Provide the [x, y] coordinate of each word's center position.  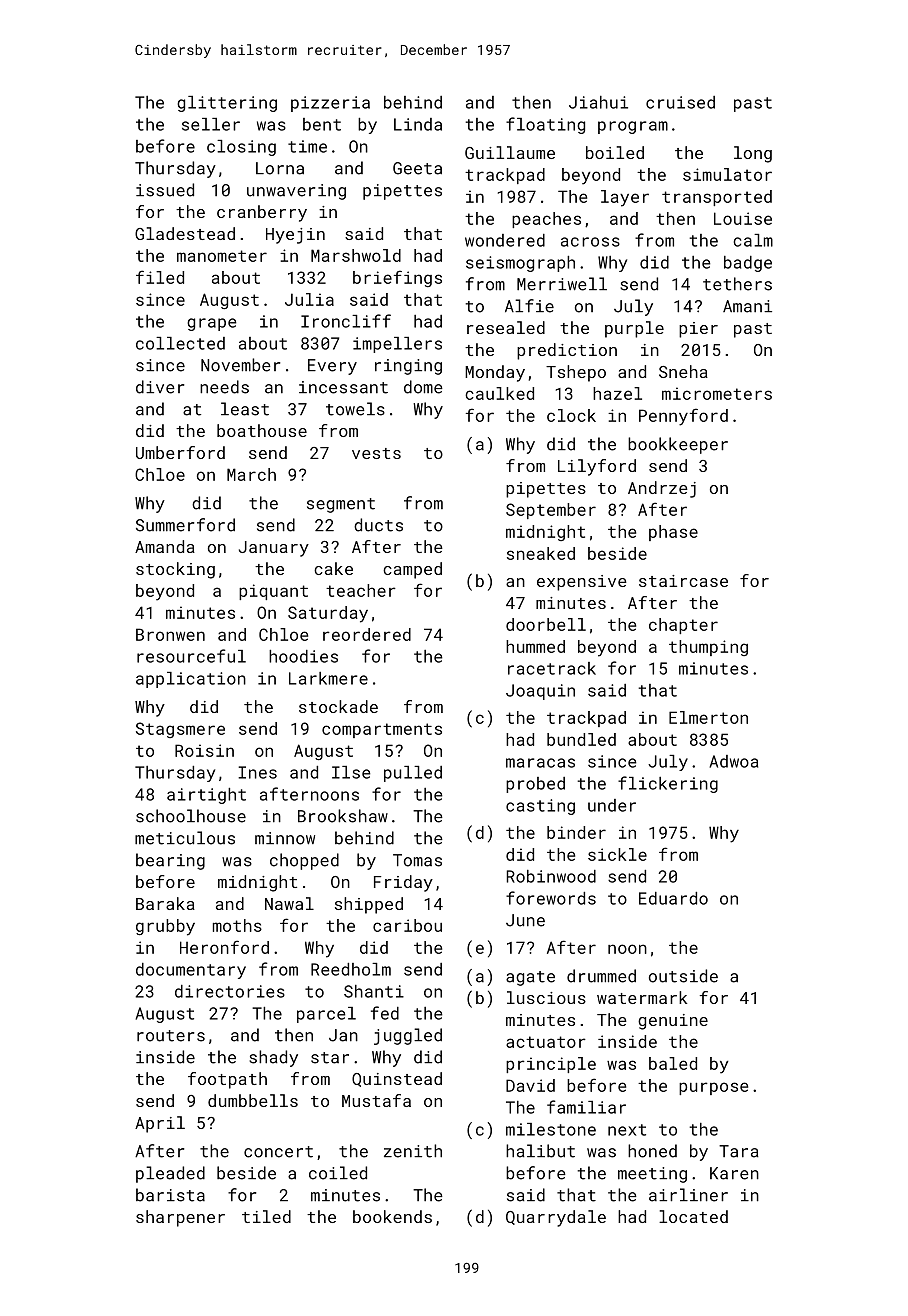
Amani [747, 306]
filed [160, 277]
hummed [535, 646]
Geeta [417, 168]
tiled [266, 1216]
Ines [257, 772]
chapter [683, 626]
